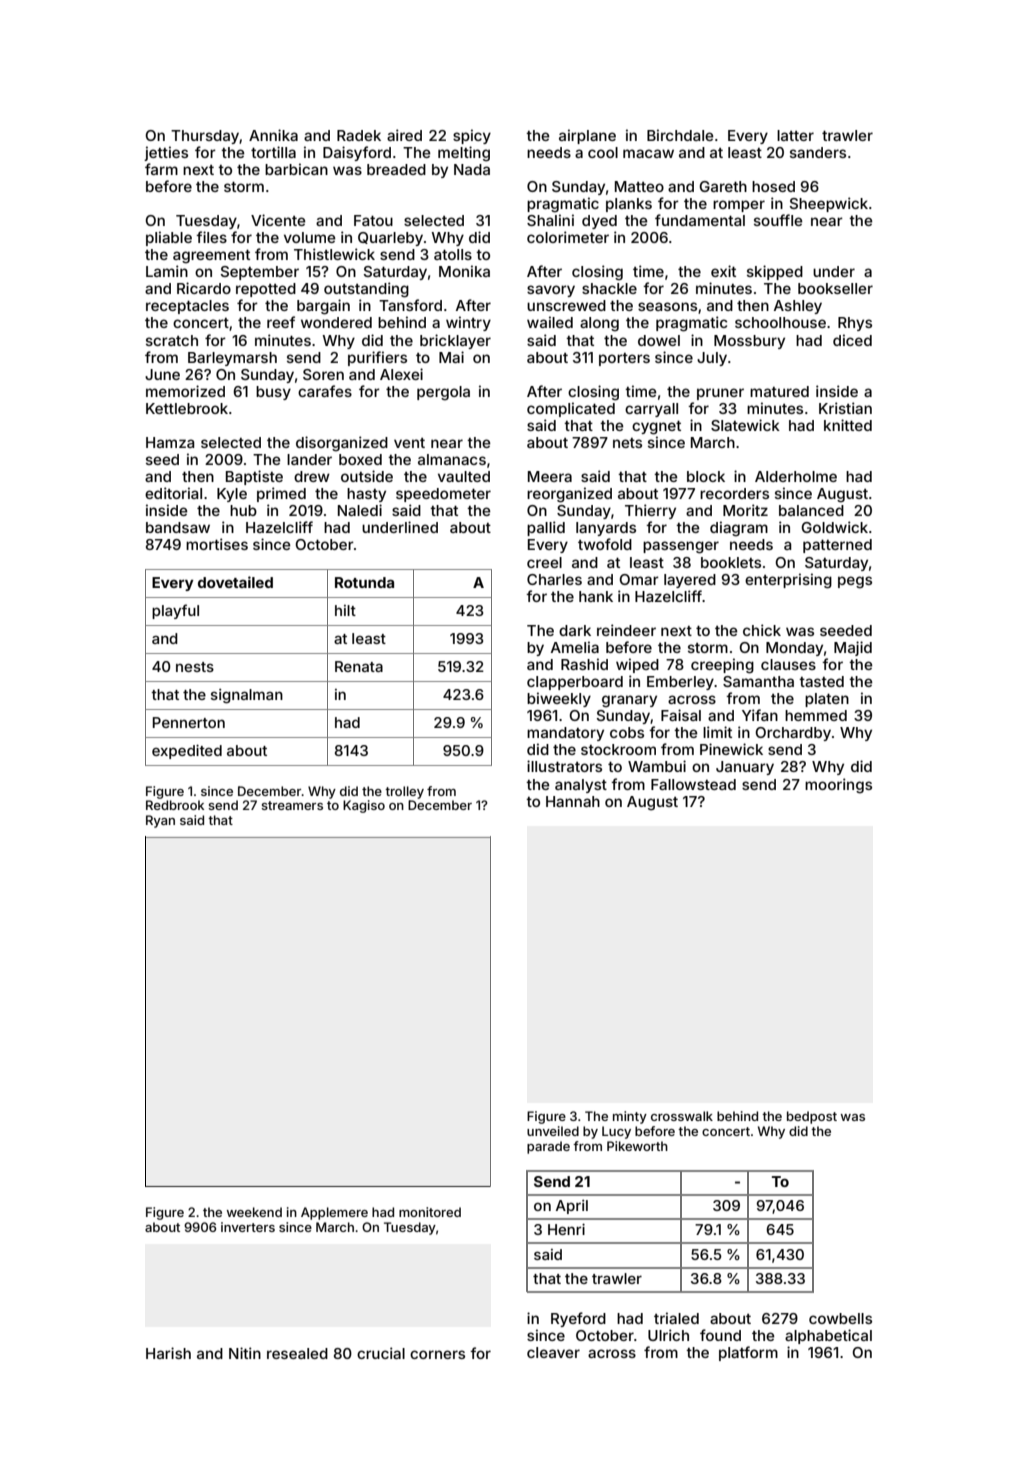 The image size is (1018, 1474). What do you see at coordinates (396, 169) in the document?
I see `breaded` at bounding box center [396, 169].
